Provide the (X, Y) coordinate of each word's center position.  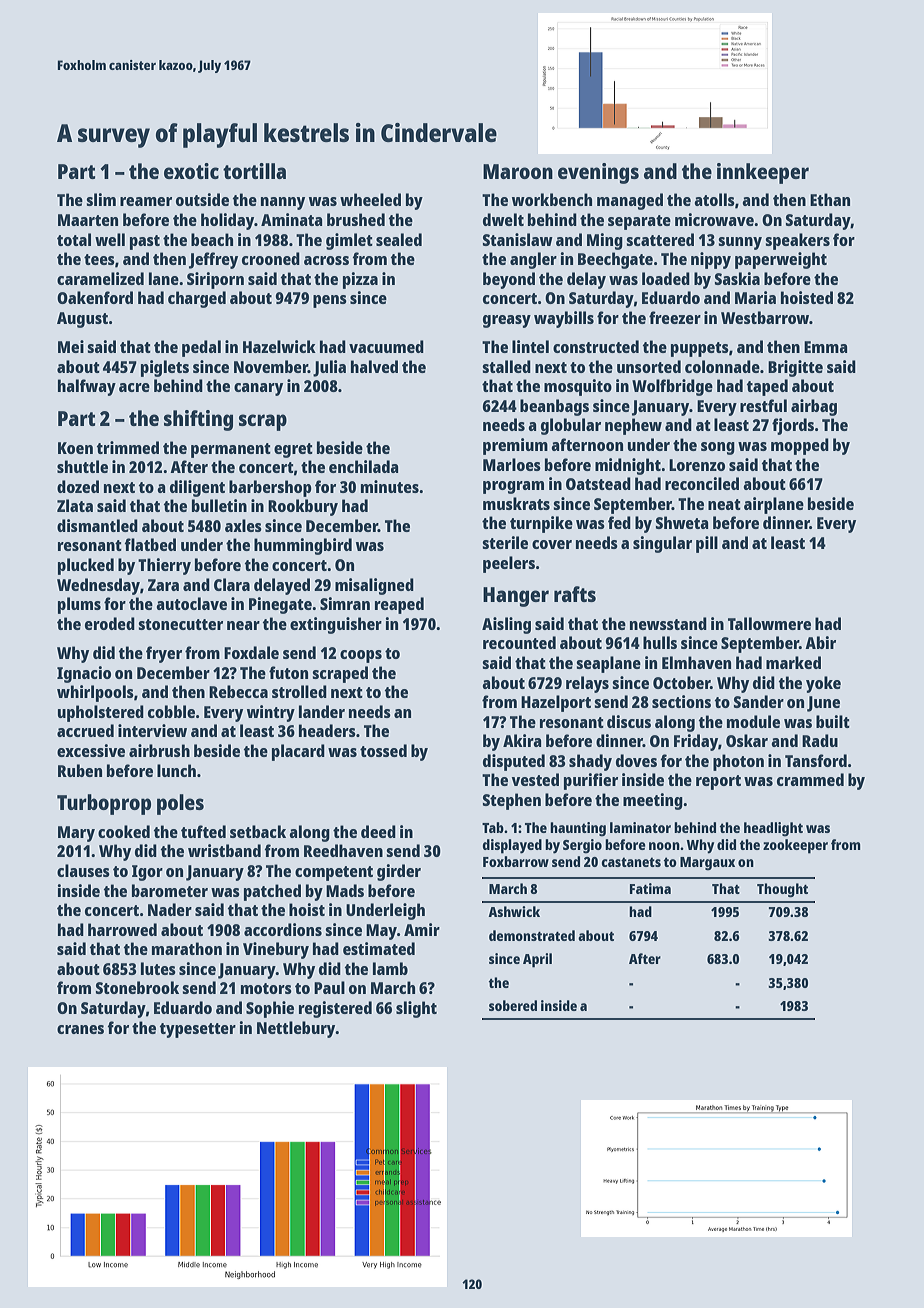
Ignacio (84, 674)
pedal (201, 348)
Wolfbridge (672, 387)
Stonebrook (137, 987)
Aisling (506, 625)
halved (374, 366)
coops (361, 656)
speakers (797, 241)
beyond (509, 280)
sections (681, 701)
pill (707, 544)
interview (152, 730)
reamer (146, 201)
